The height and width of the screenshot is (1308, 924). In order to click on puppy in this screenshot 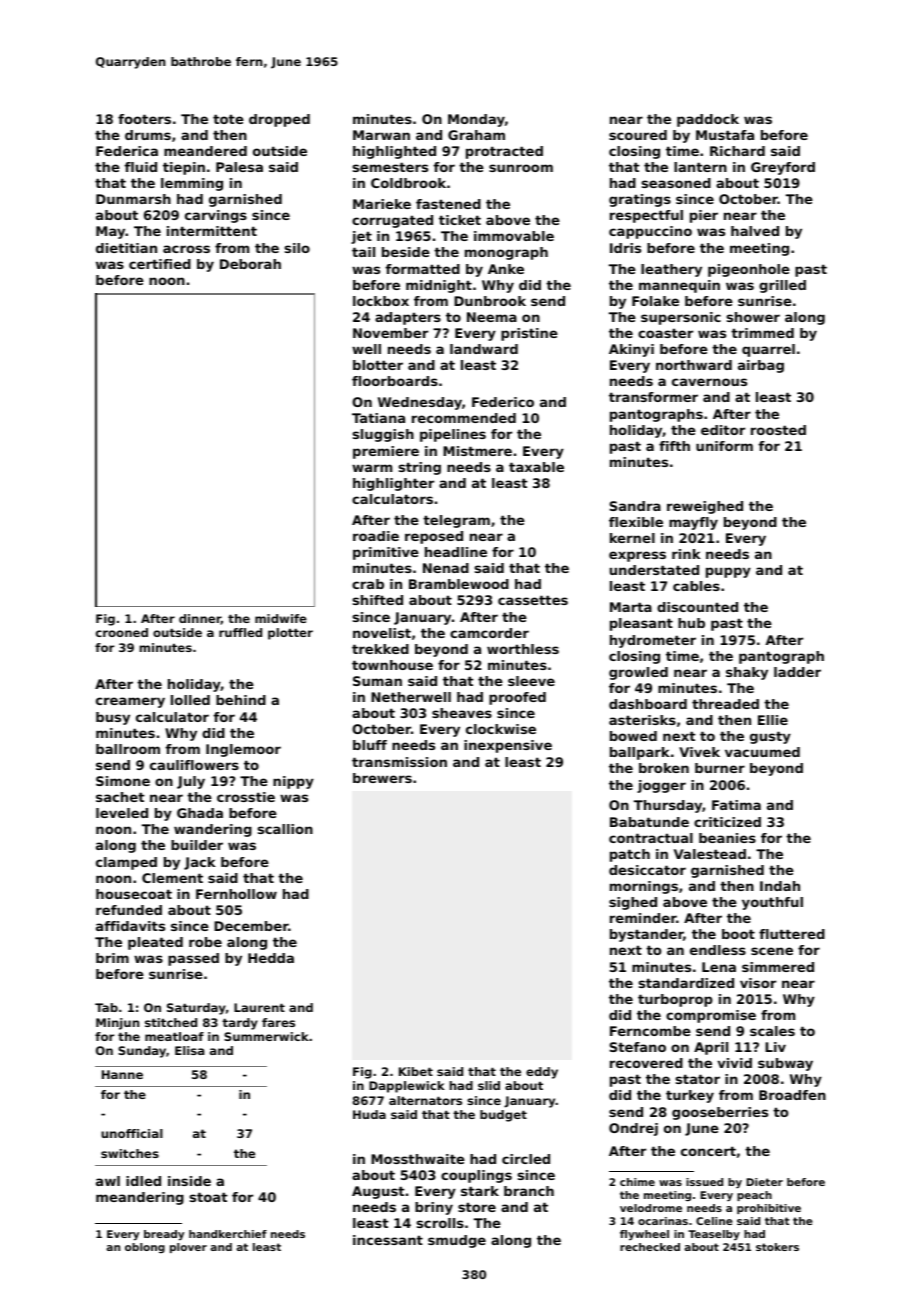, I will do `click(728, 572)`.
